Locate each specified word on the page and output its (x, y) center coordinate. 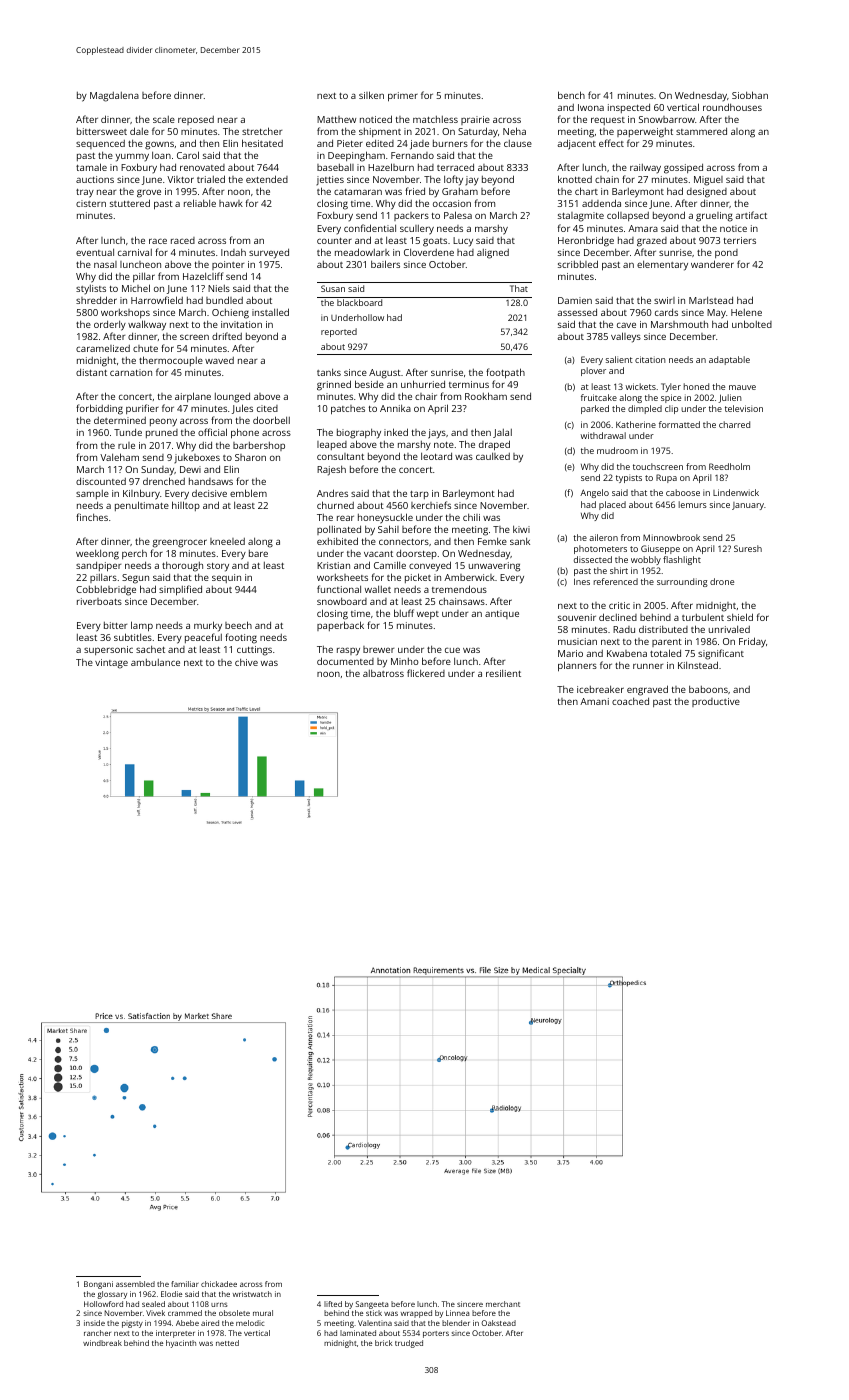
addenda (601, 203)
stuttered (130, 203)
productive (716, 702)
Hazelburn (391, 167)
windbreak (102, 1343)
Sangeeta (372, 1305)
